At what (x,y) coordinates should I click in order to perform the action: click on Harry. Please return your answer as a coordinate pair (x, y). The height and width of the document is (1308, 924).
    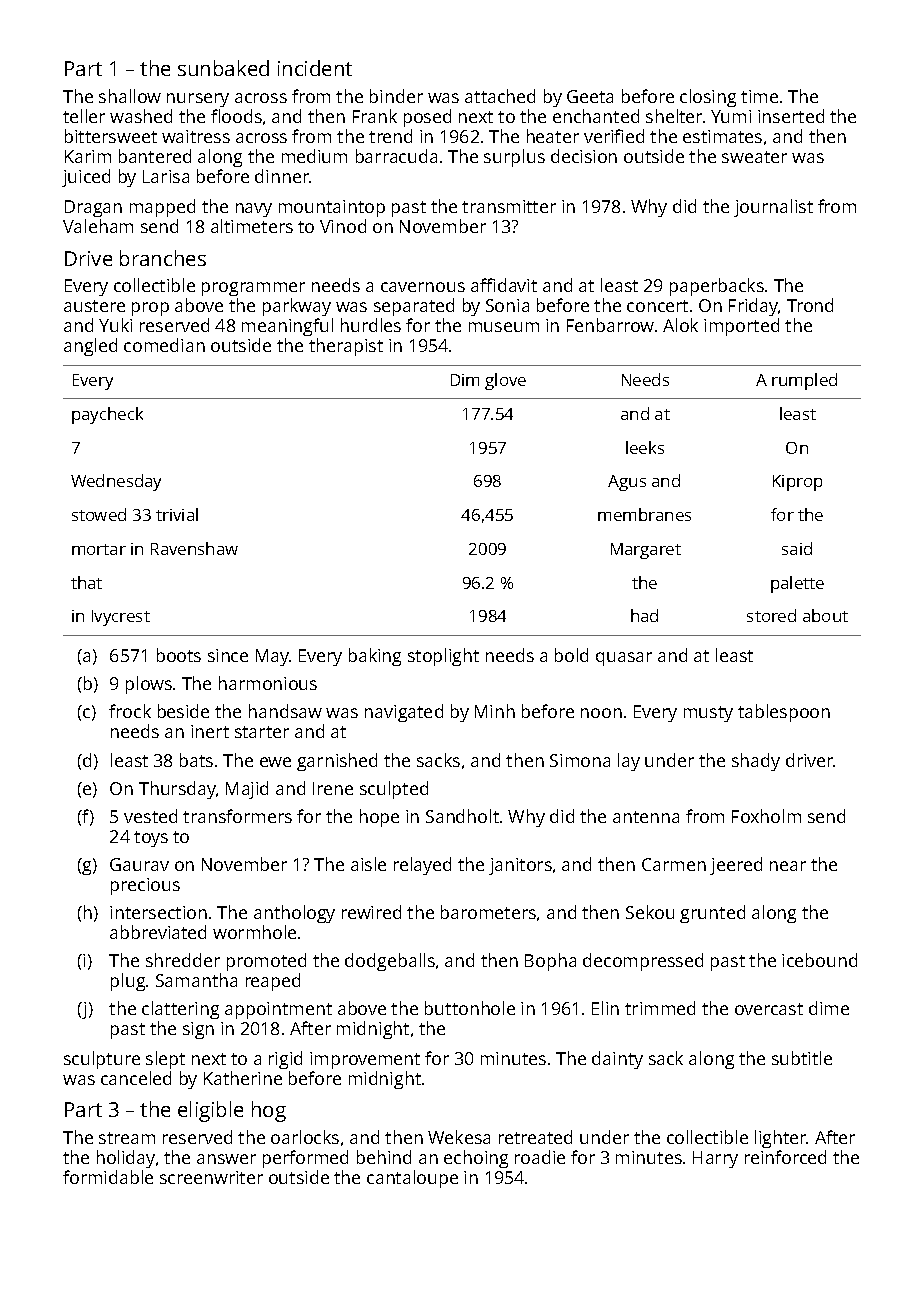
    Looking at the image, I should click on (715, 1159).
